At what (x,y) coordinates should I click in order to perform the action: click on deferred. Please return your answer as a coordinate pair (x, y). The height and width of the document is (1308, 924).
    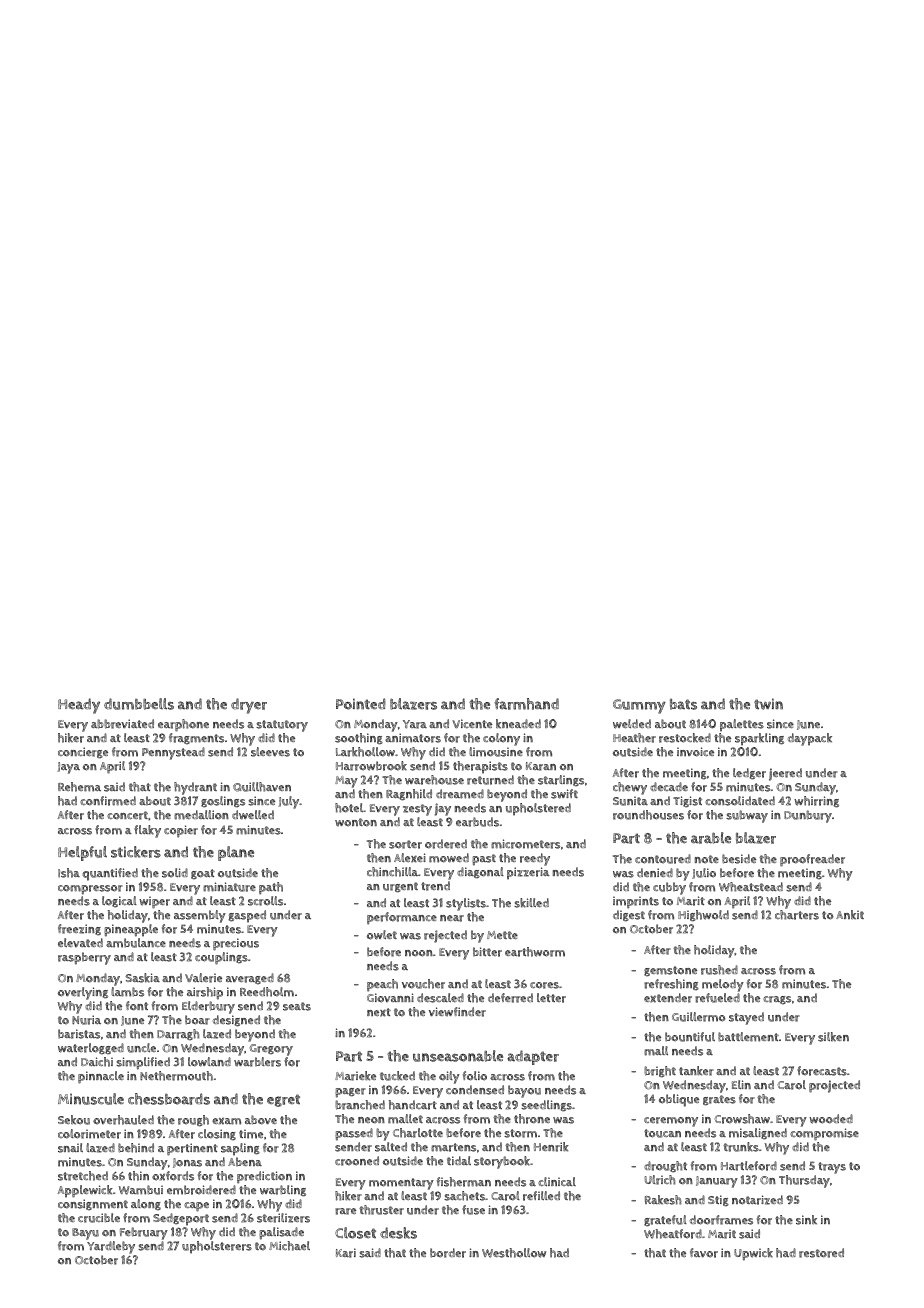
    Looking at the image, I should click on (510, 998).
